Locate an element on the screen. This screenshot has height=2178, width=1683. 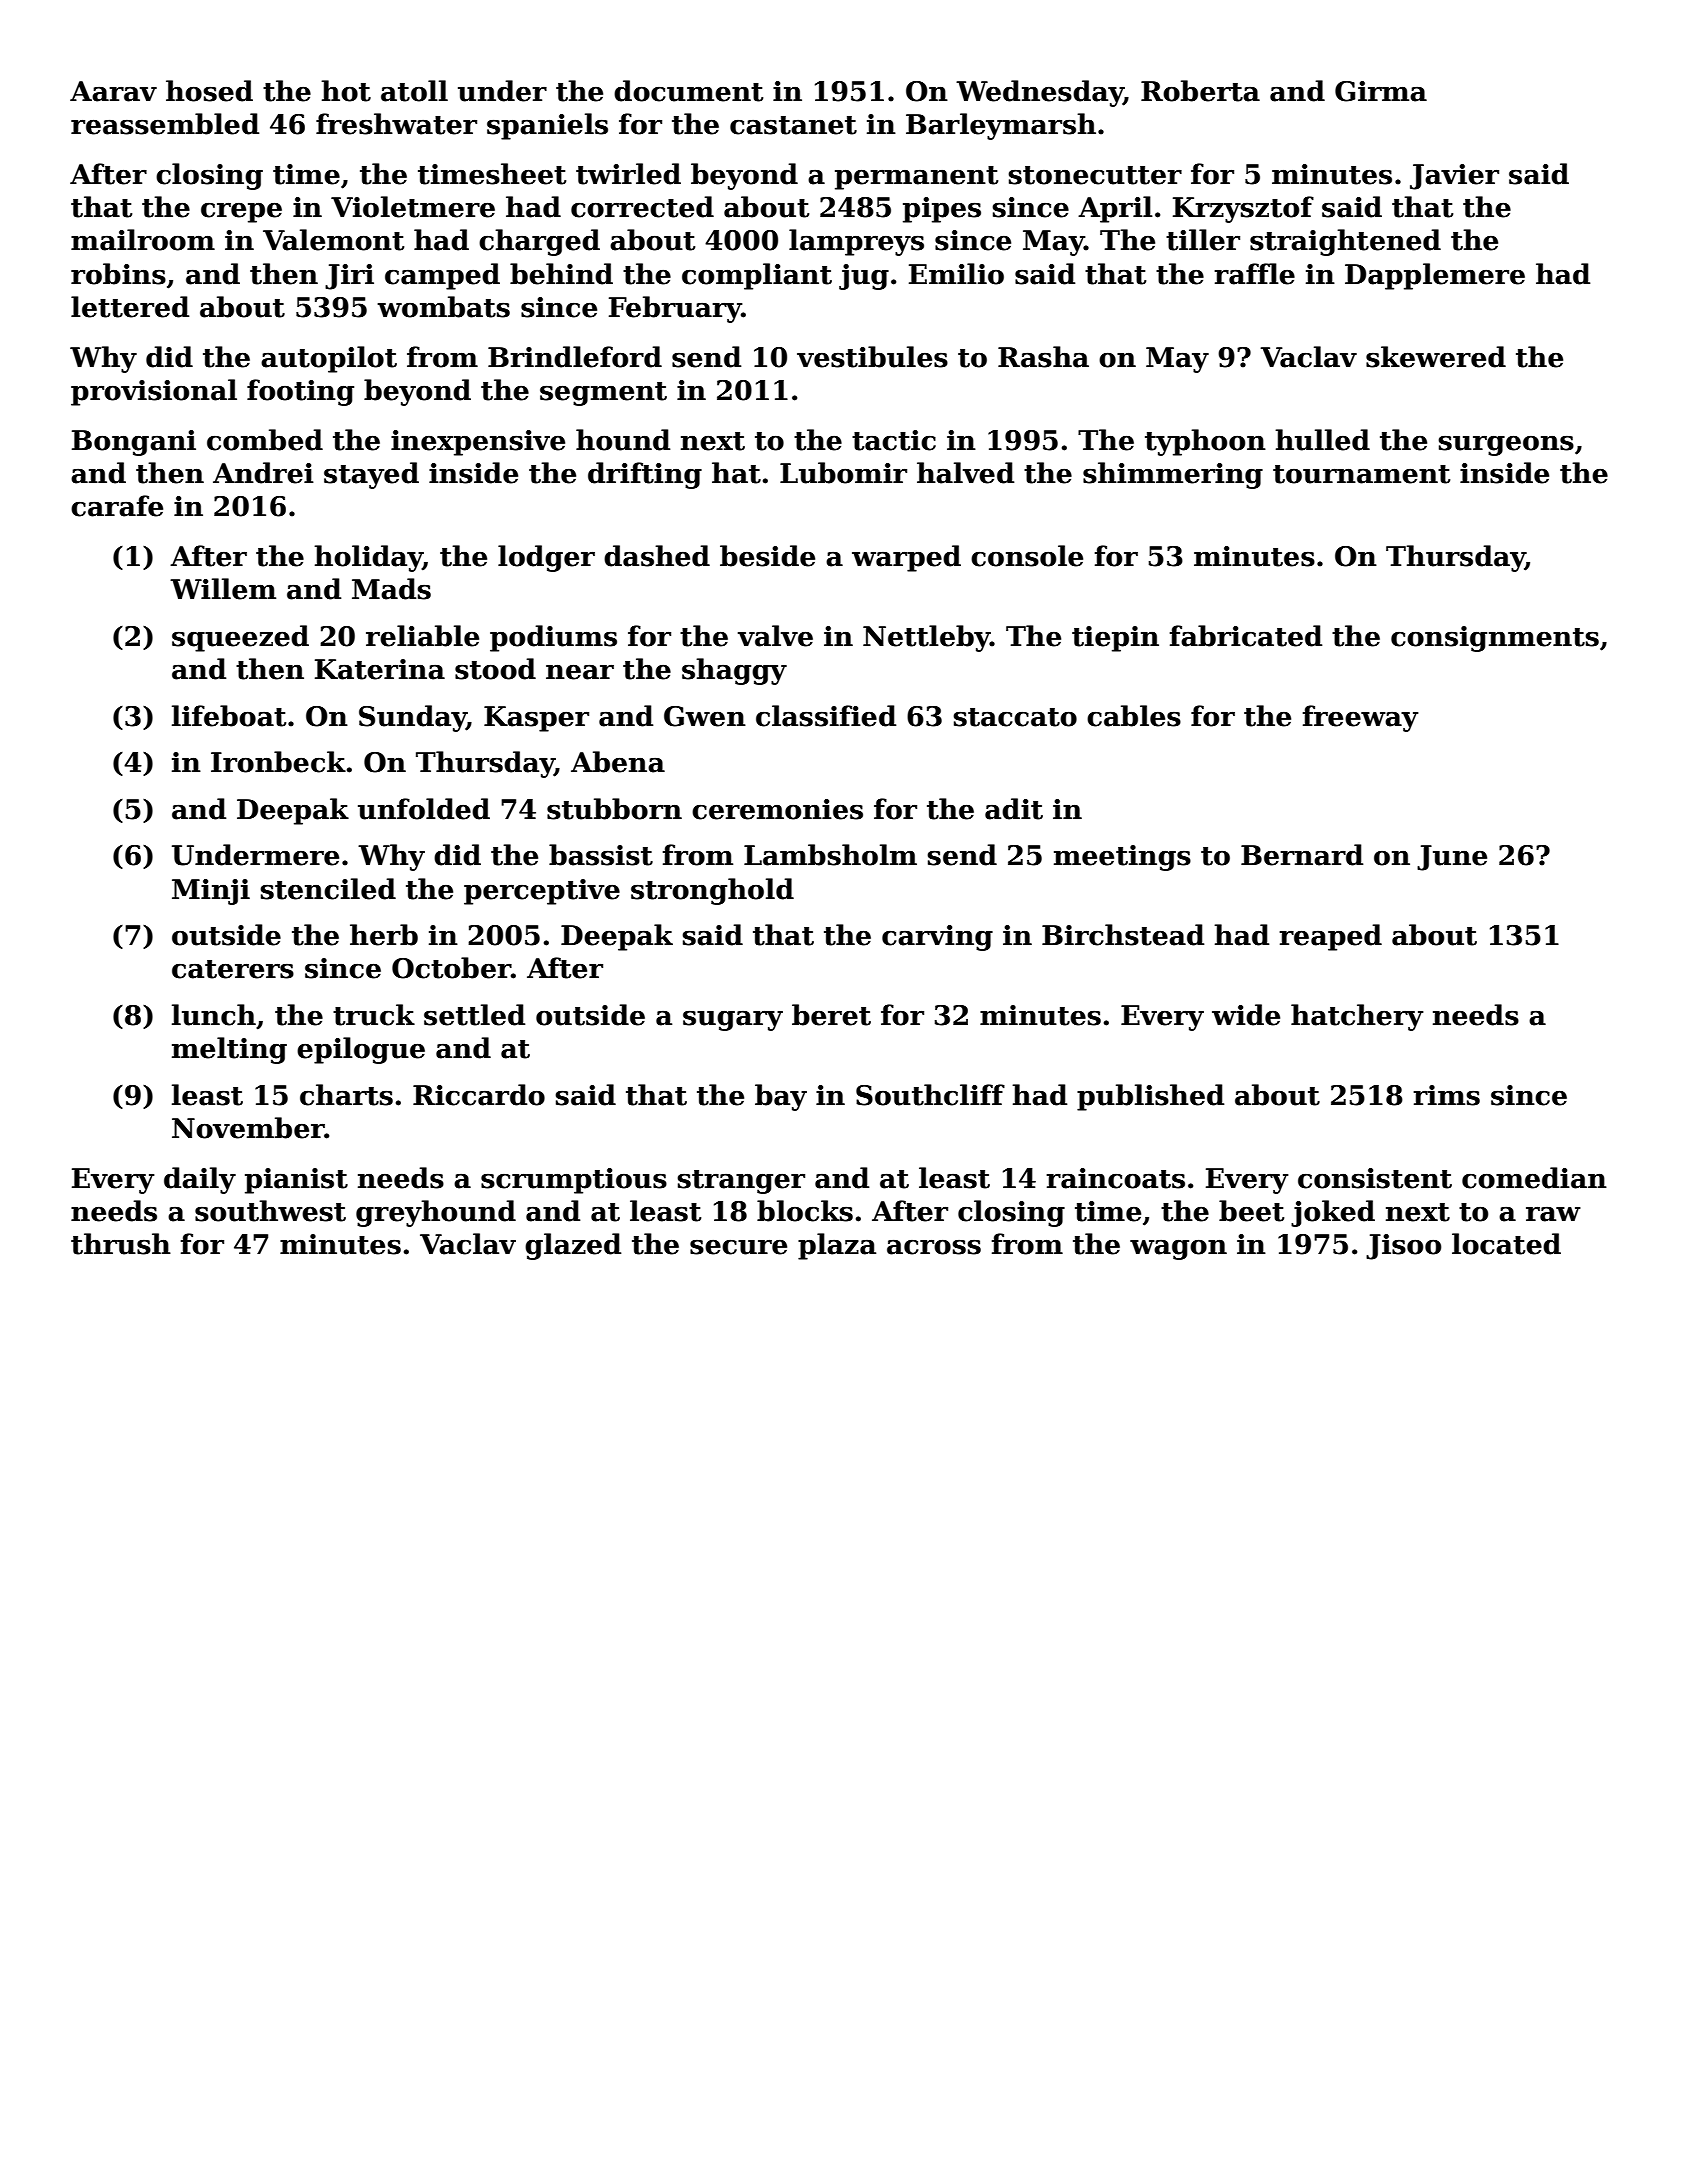
lodger is located at coordinates (546, 558).
